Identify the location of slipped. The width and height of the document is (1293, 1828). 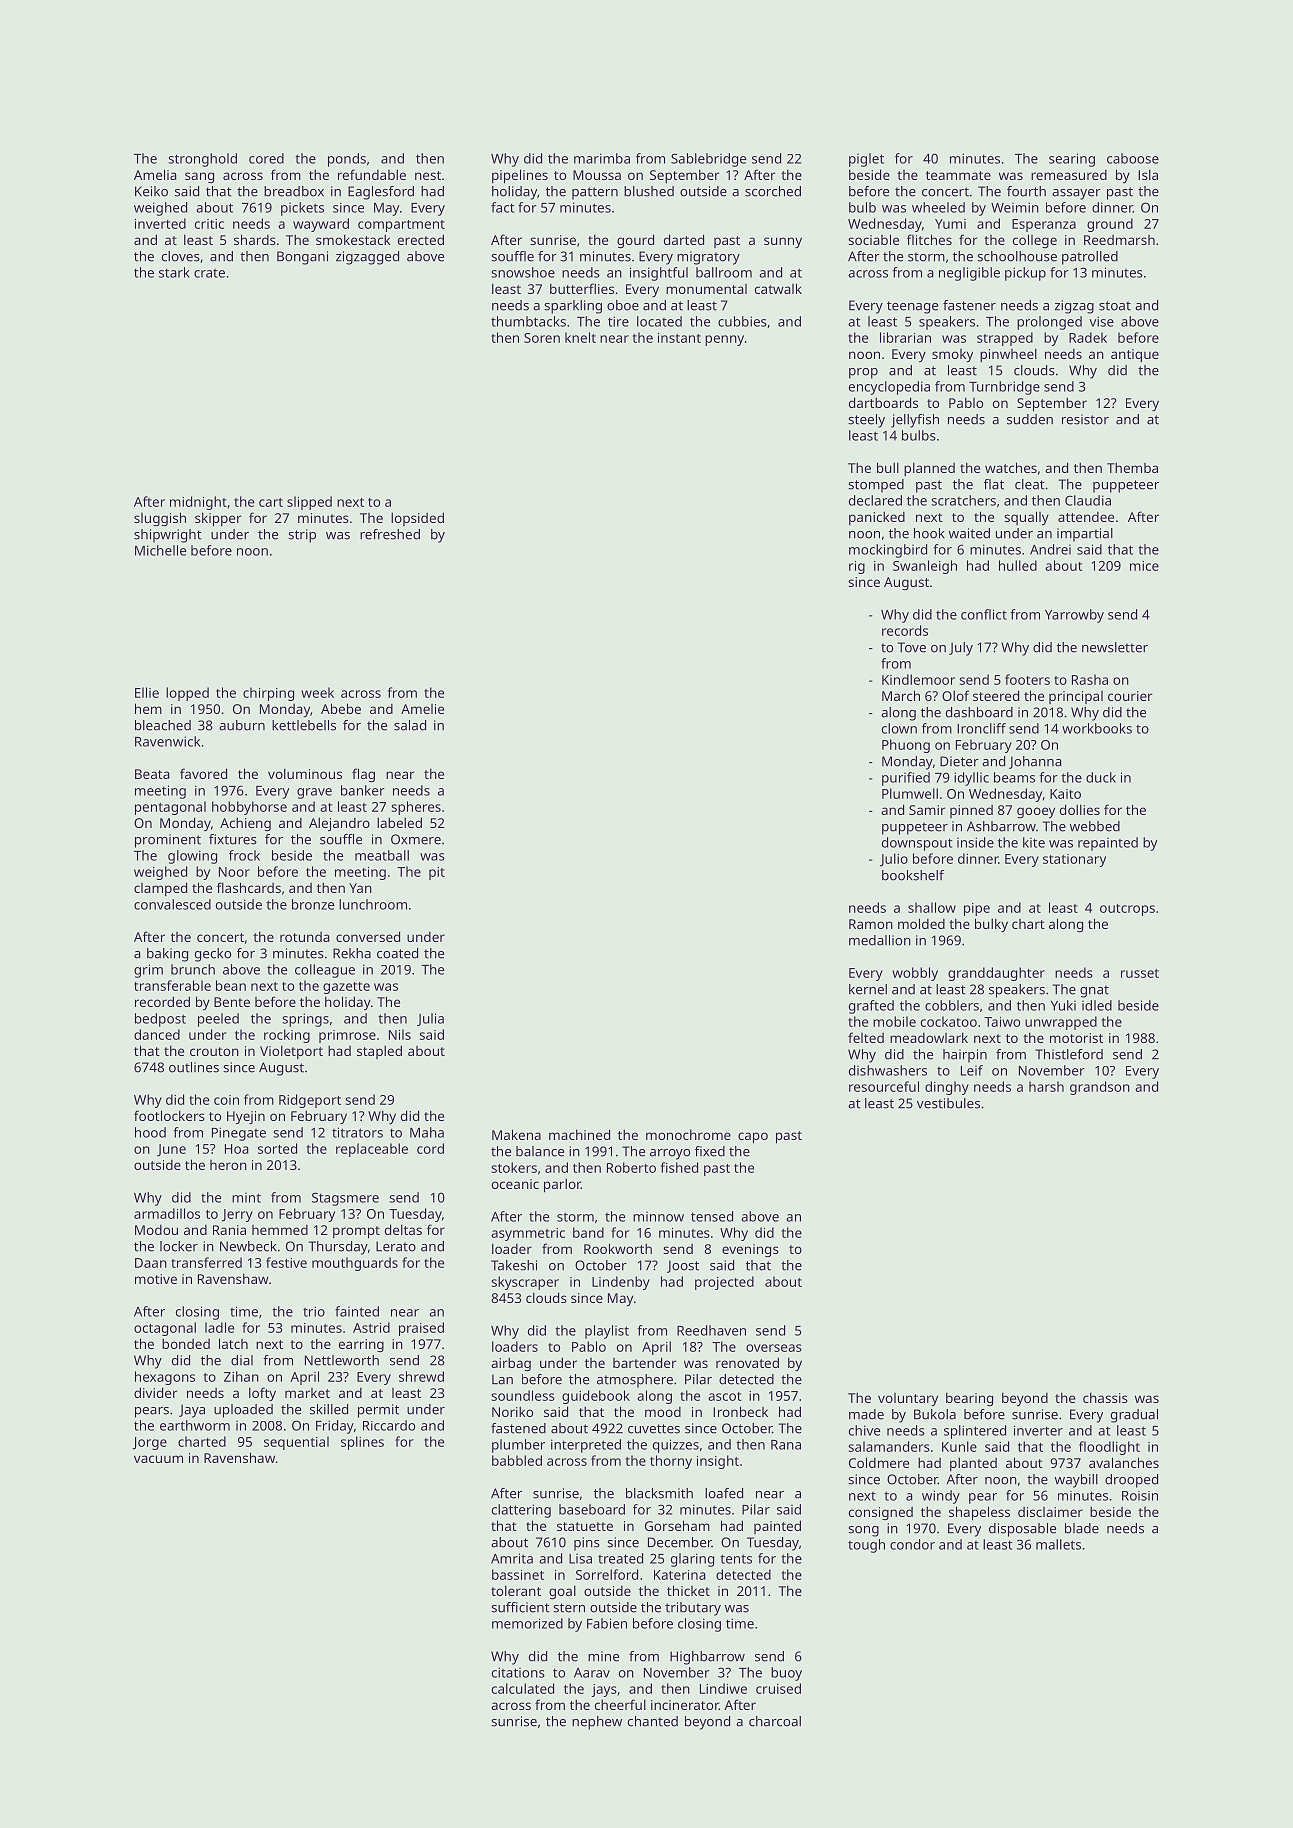
(309, 503).
